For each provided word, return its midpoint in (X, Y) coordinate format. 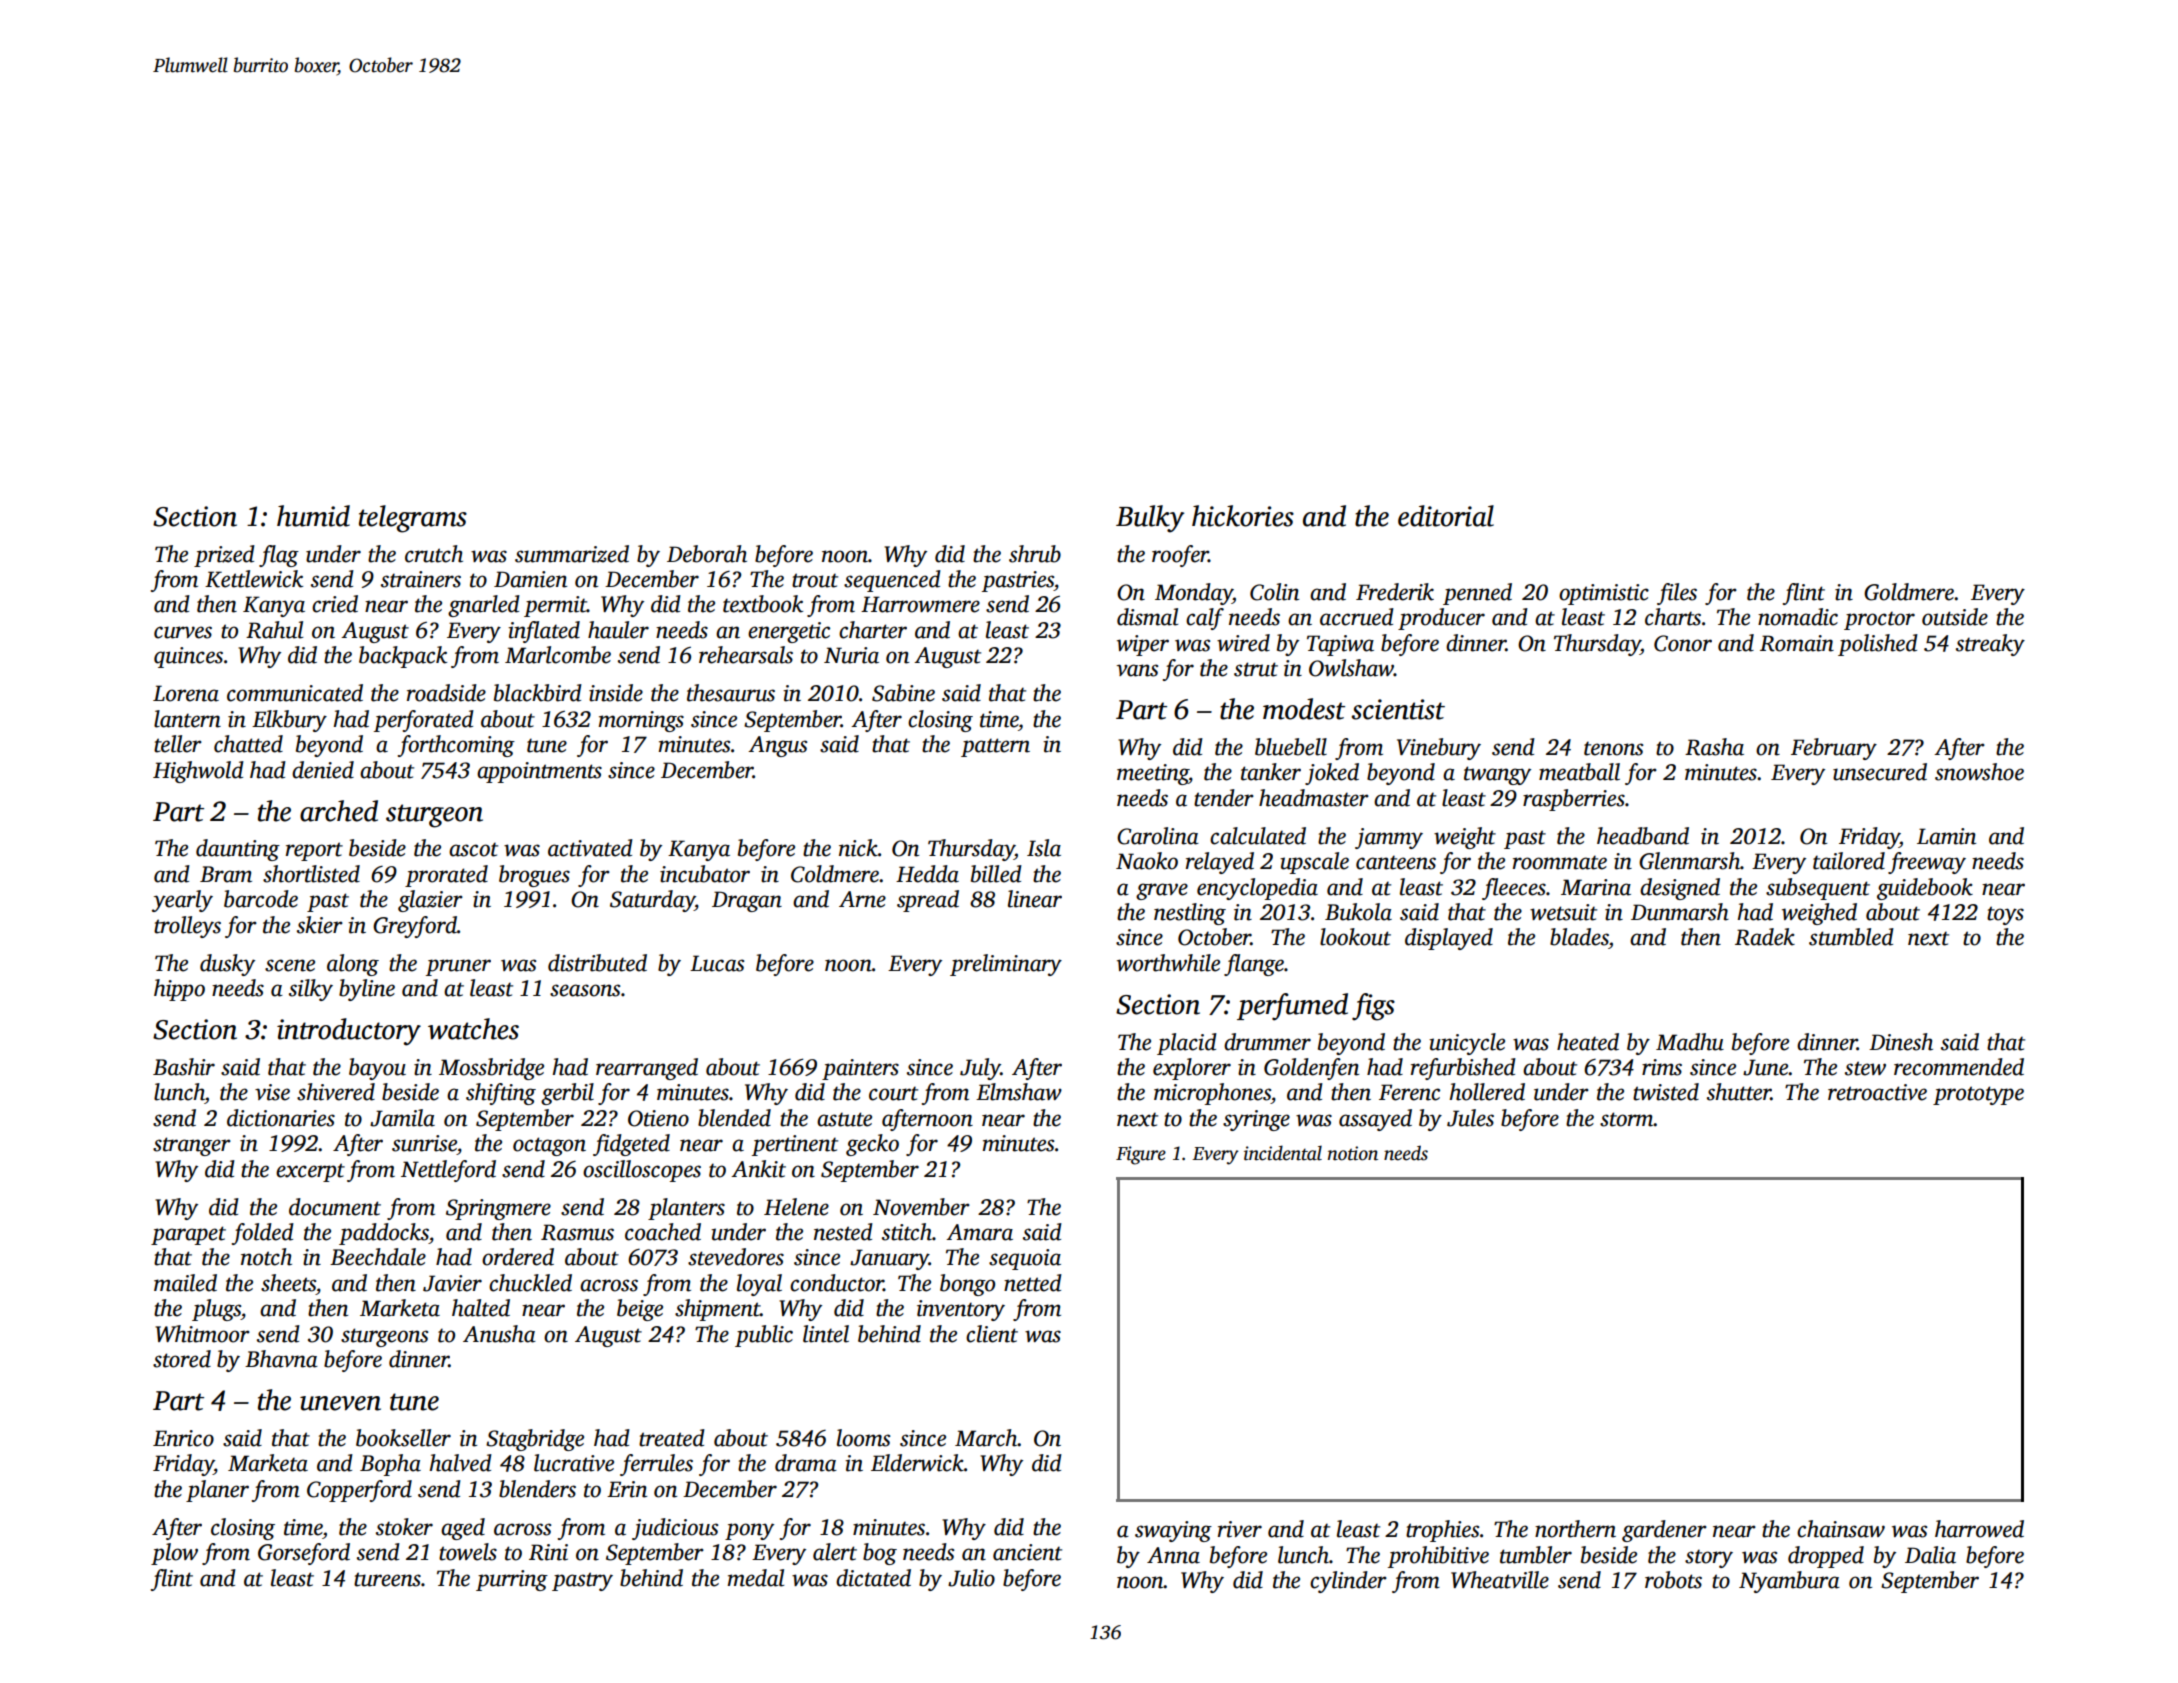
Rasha (1714, 747)
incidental (1283, 1153)
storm (1627, 1119)
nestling (1190, 914)
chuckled (530, 1283)
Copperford (359, 1491)
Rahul (274, 630)
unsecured (1880, 772)
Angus (777, 746)
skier (320, 925)
